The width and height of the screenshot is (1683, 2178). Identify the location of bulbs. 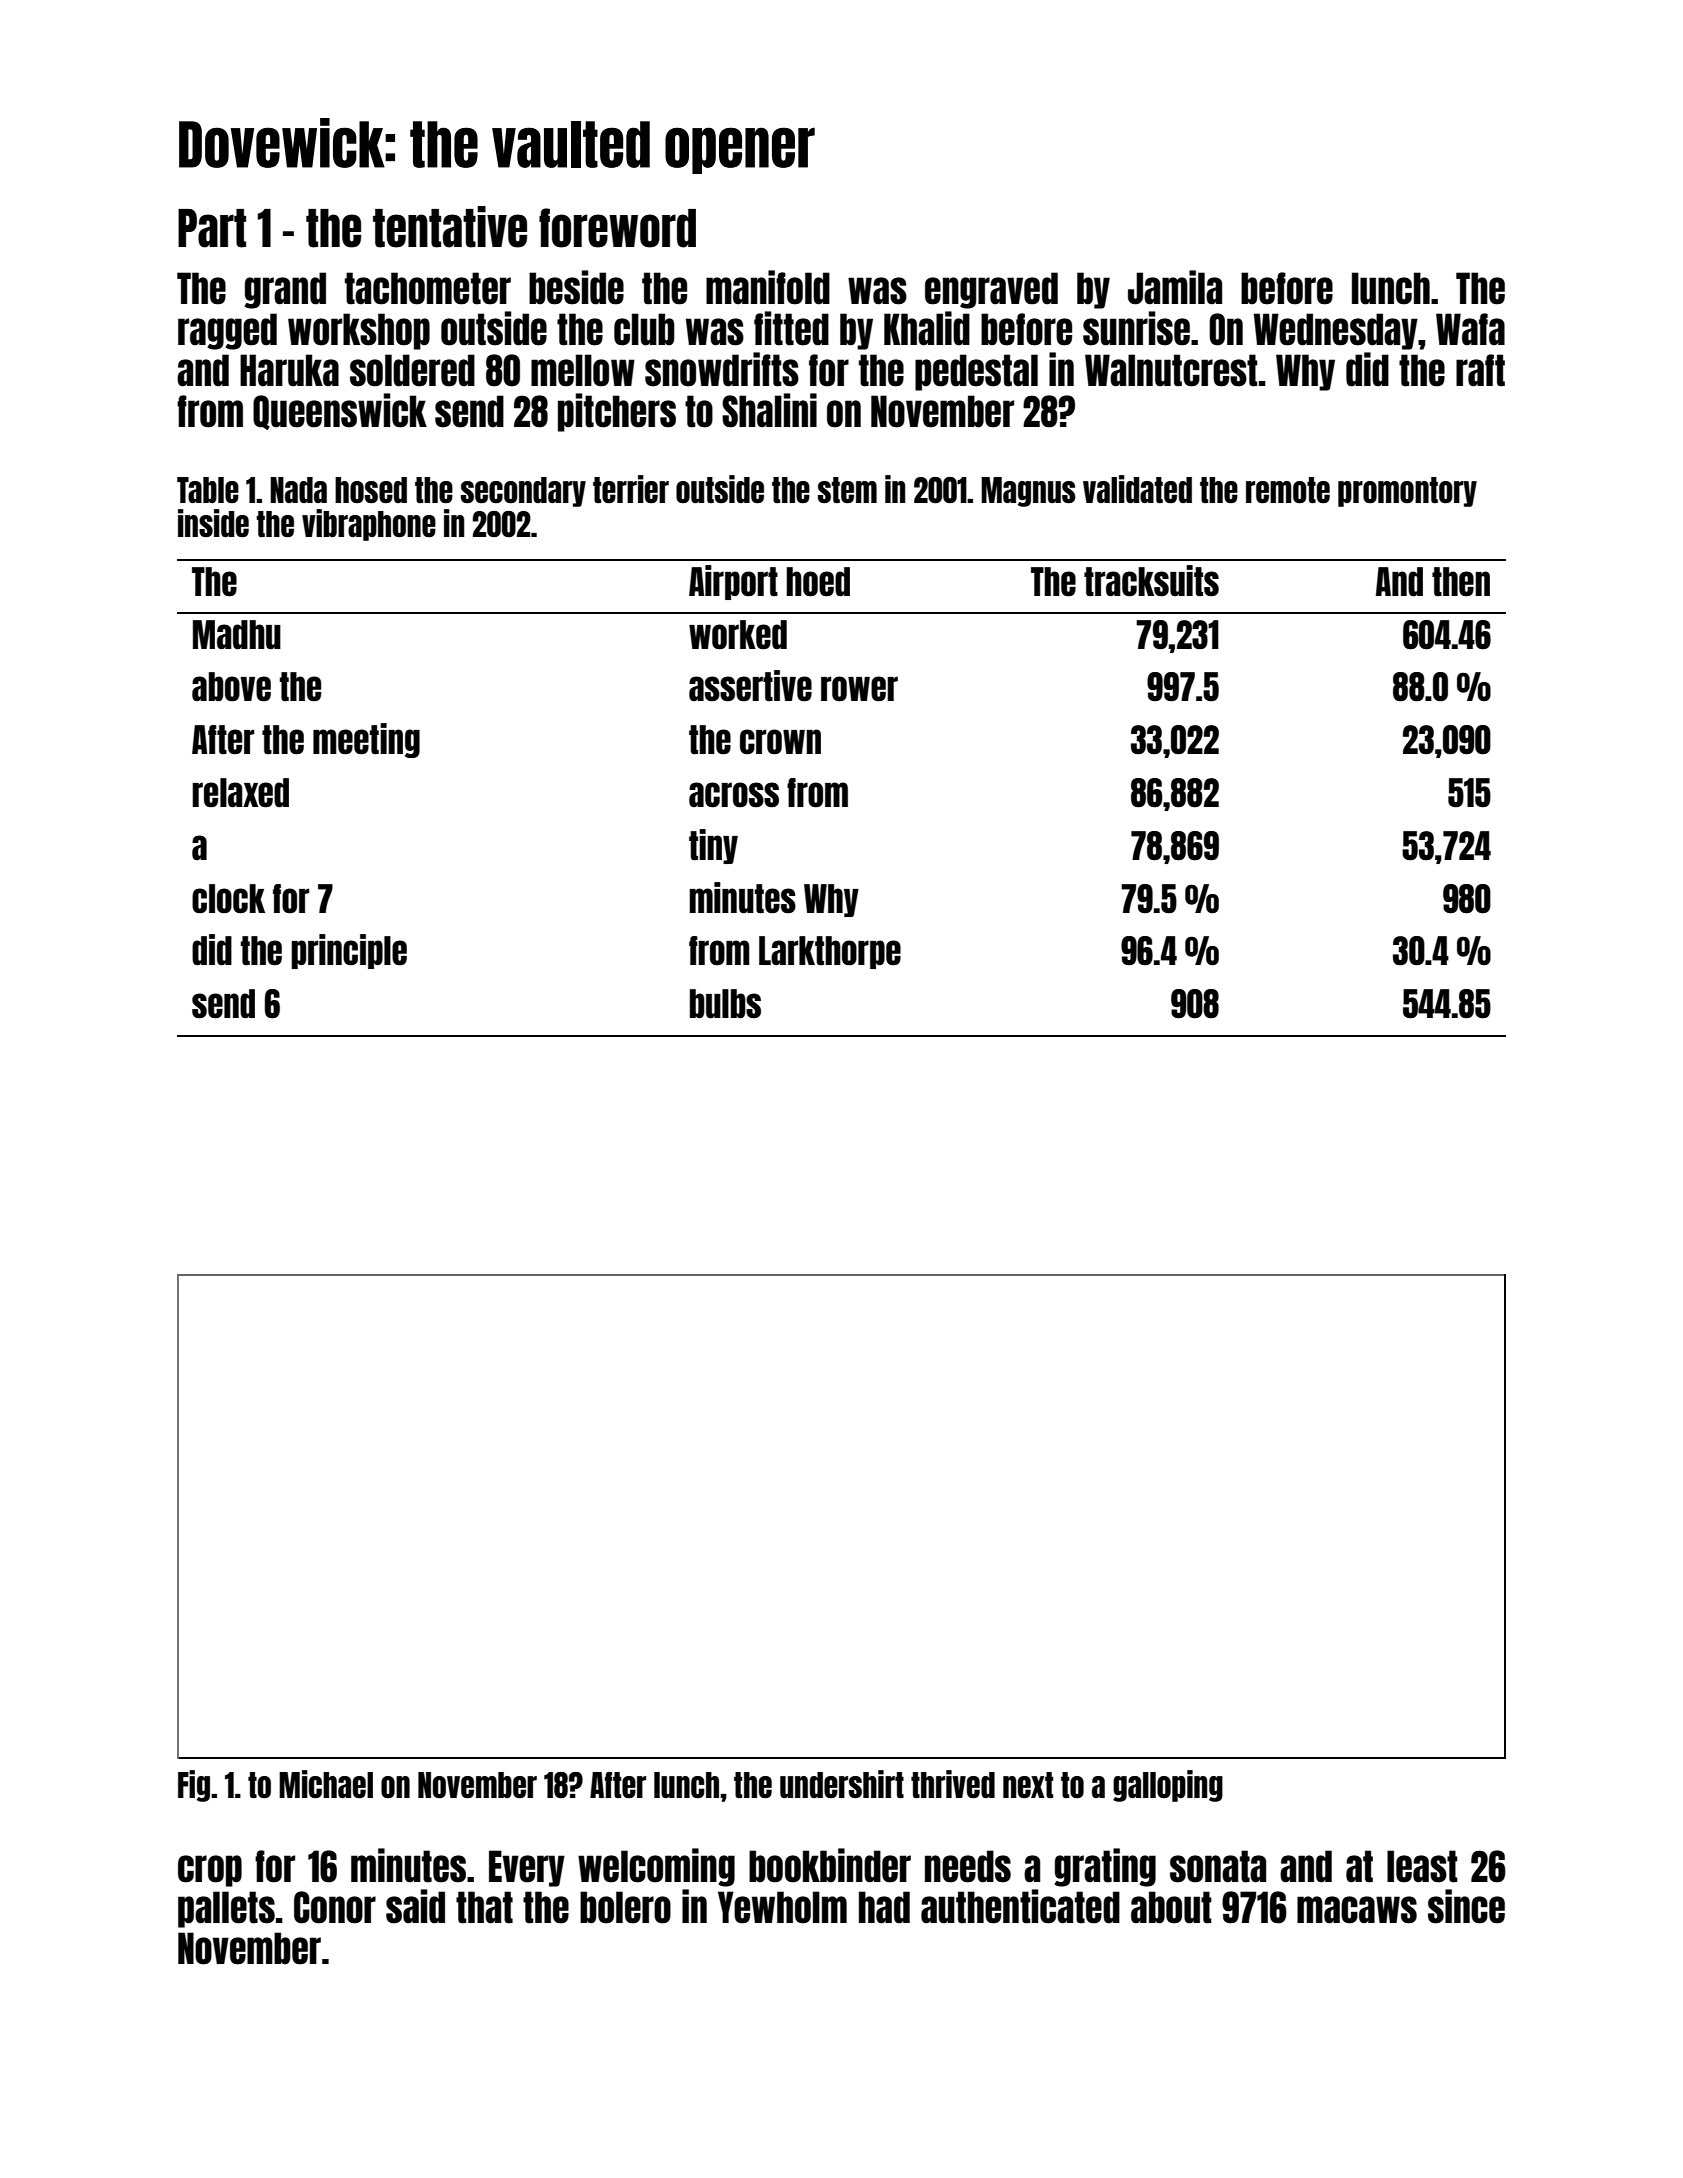
(725, 1004).
